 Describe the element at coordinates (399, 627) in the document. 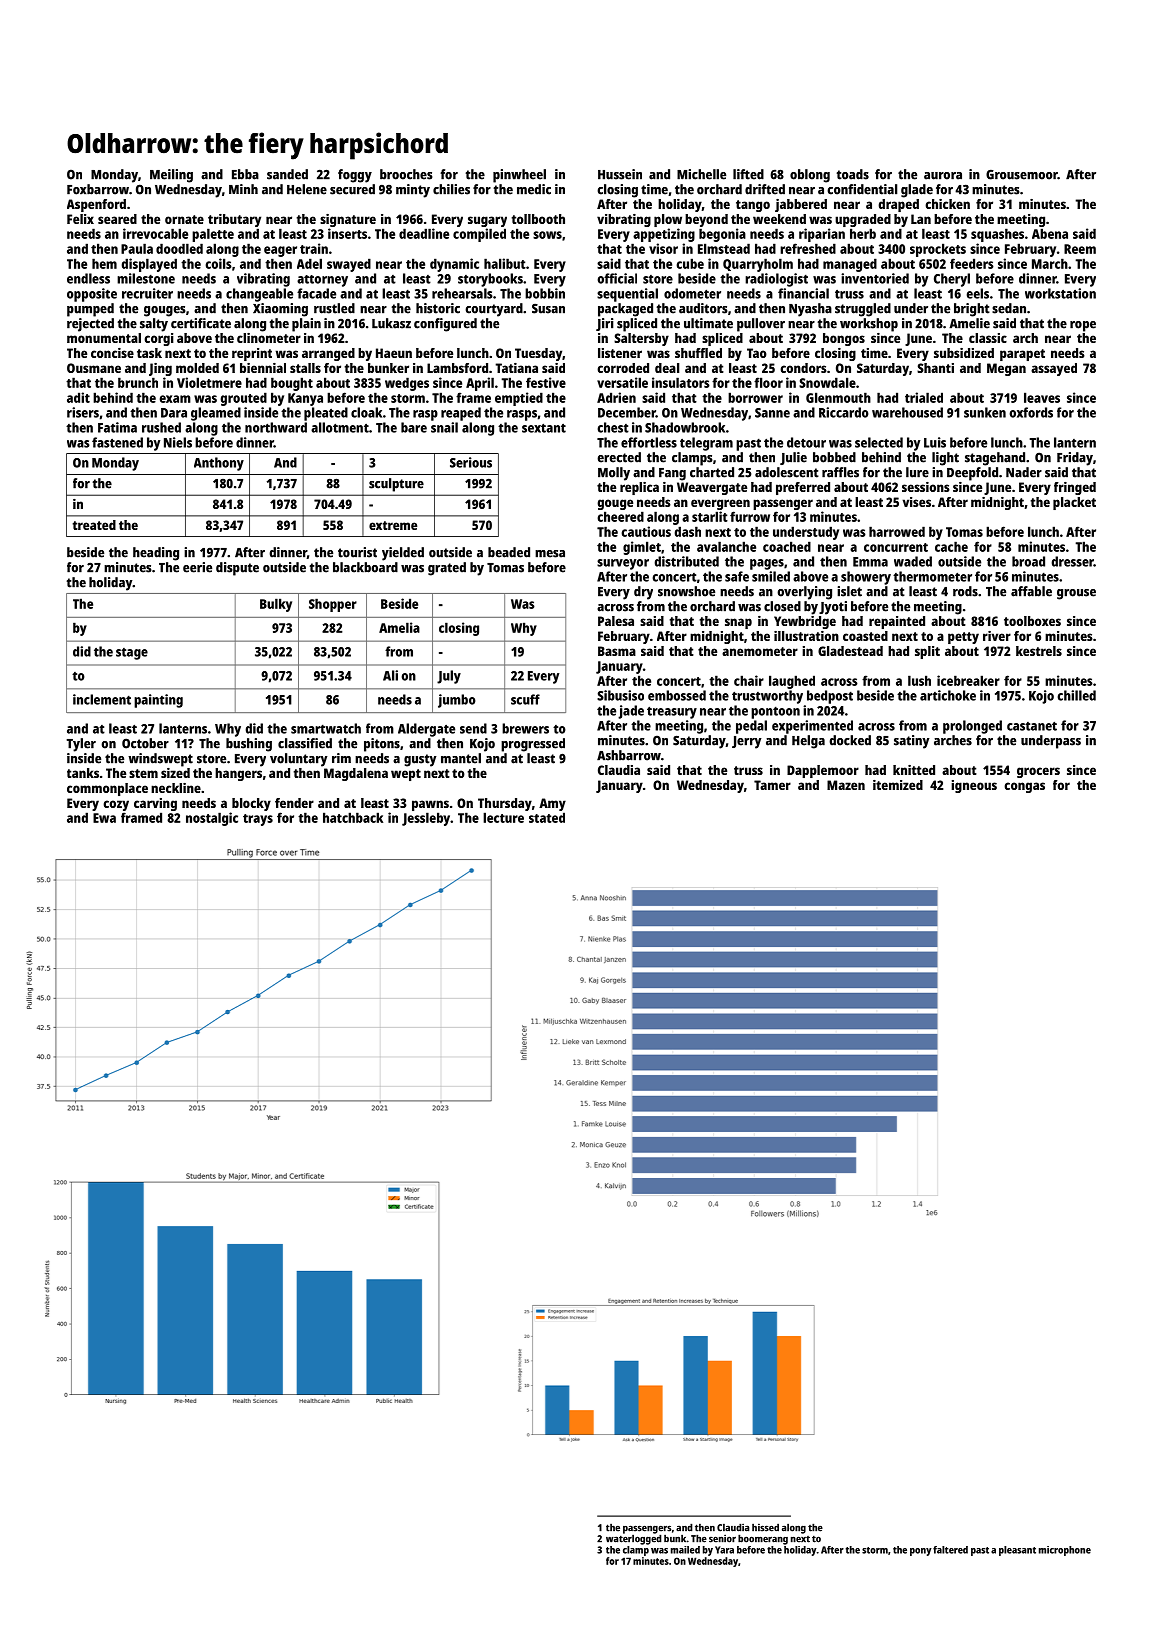

I see `Amelia` at that location.
